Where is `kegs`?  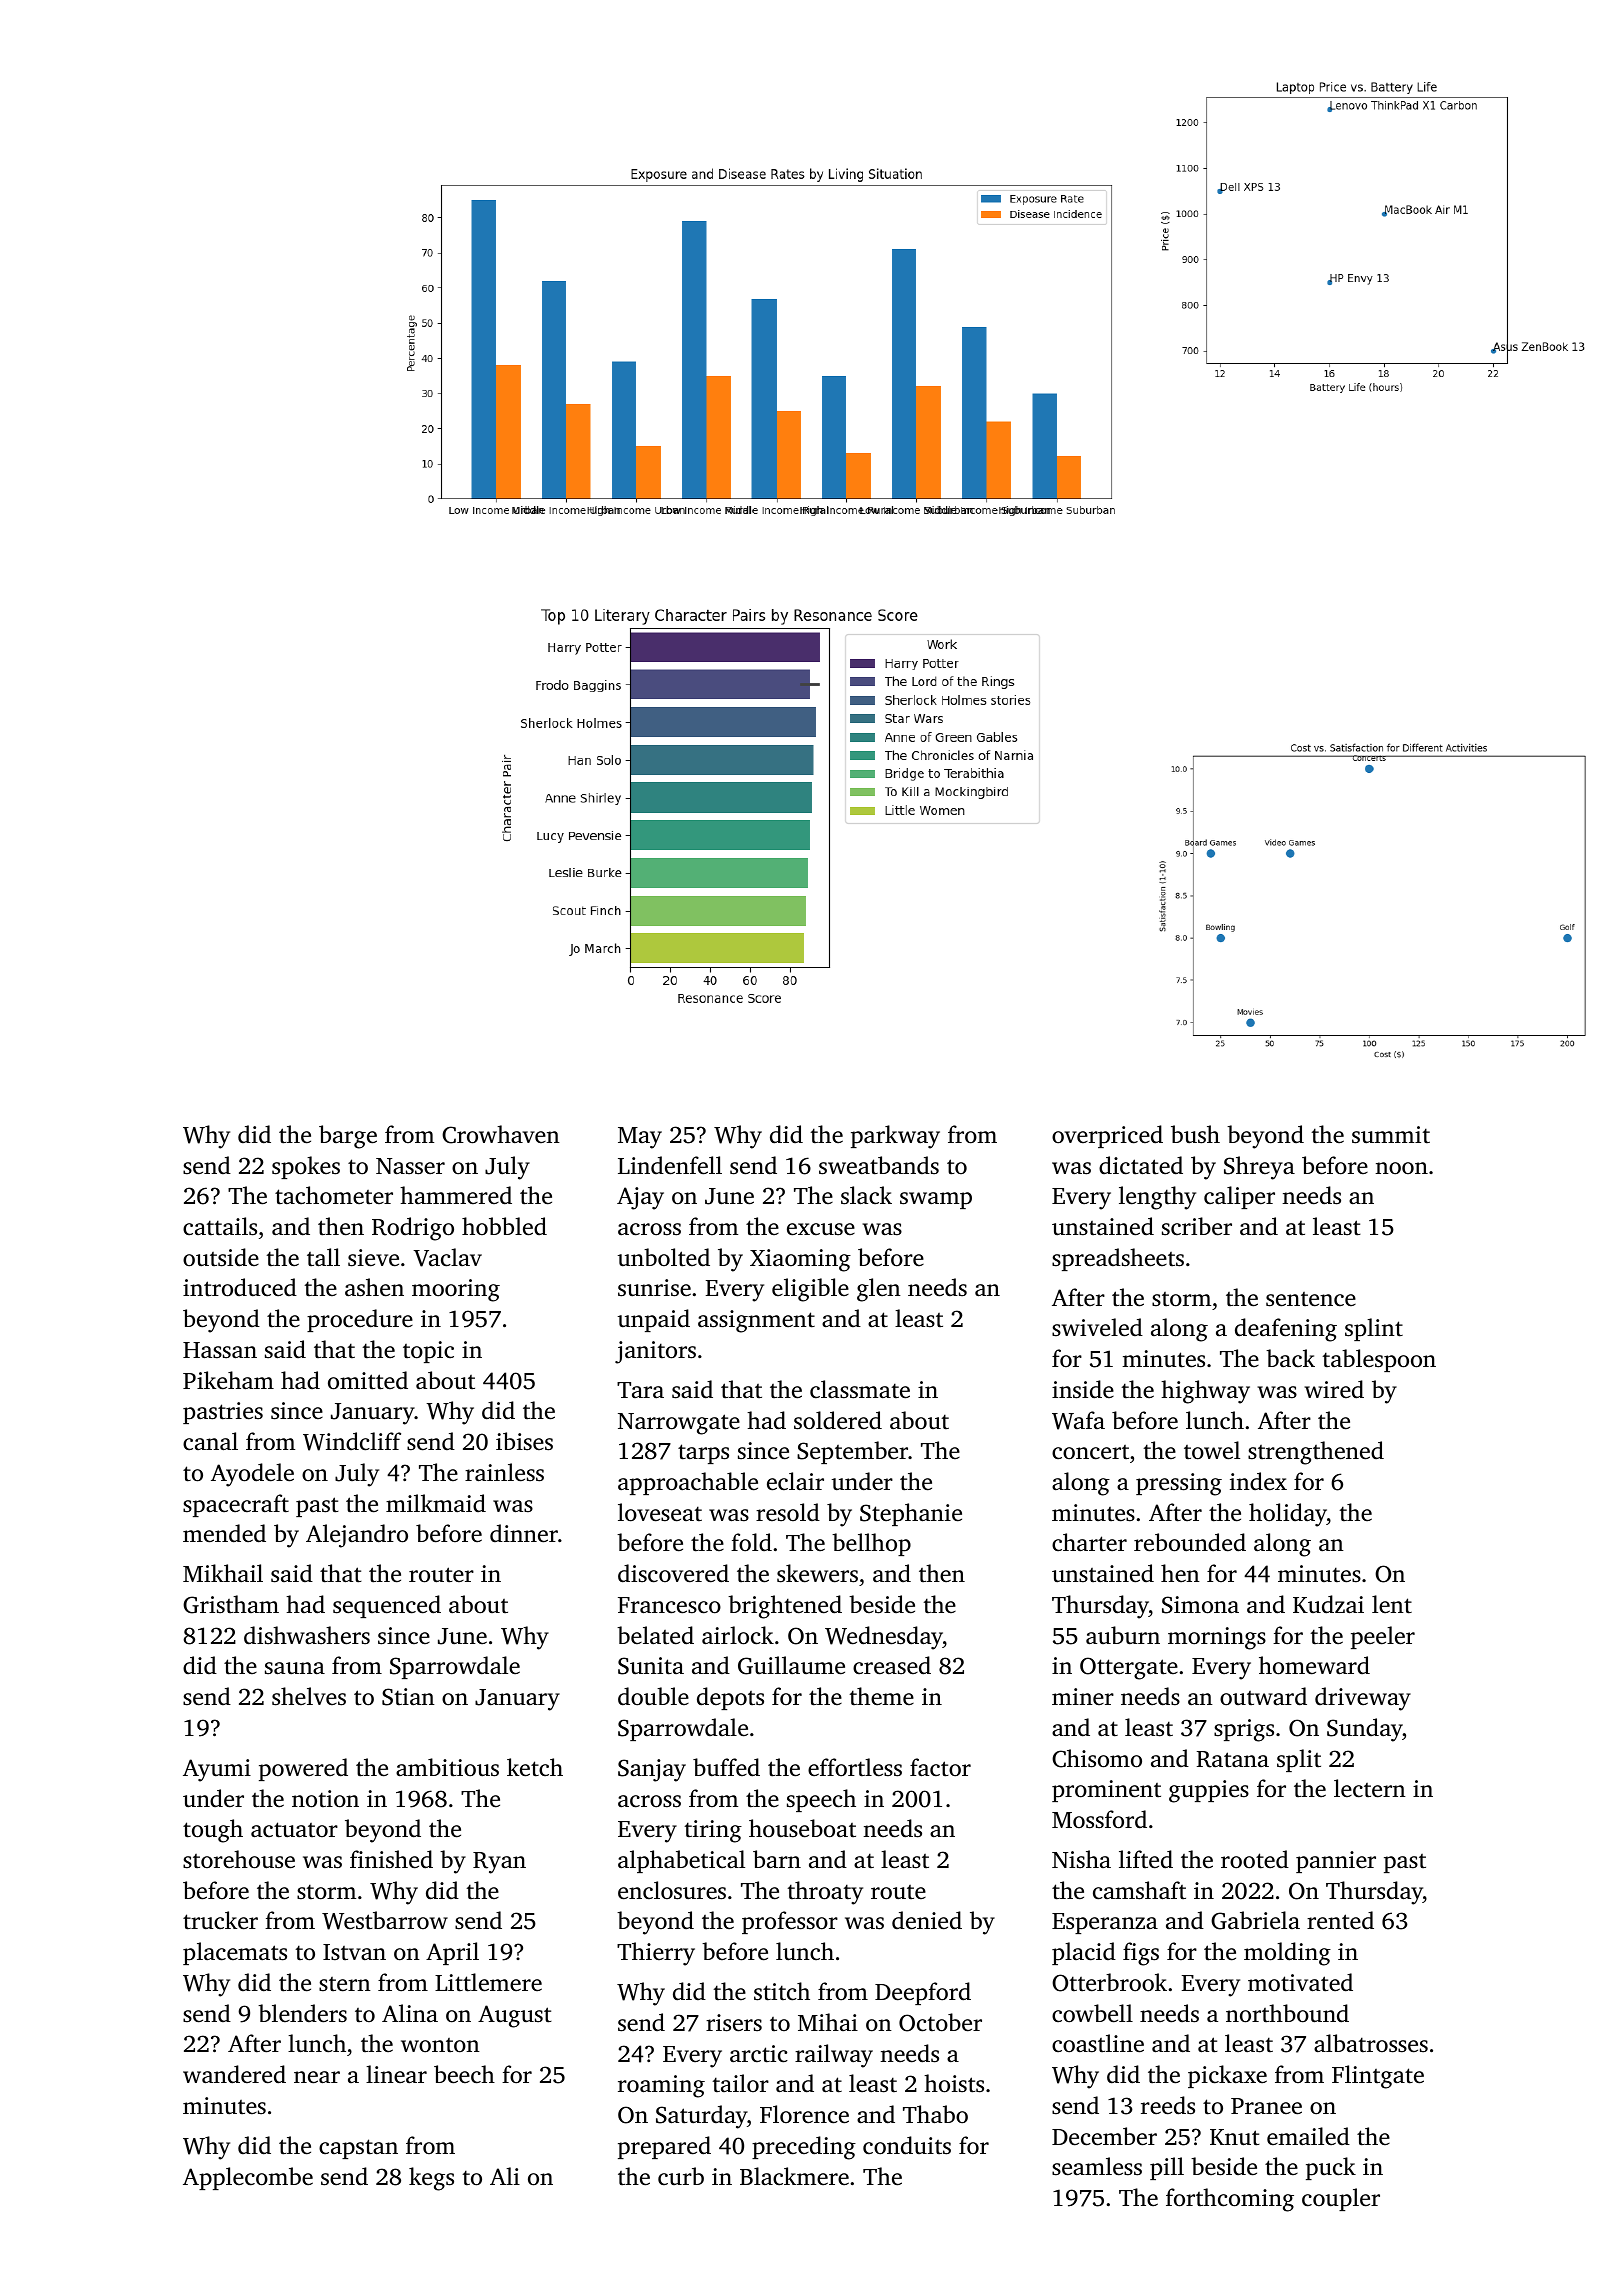
kegs is located at coordinates (431, 2179).
